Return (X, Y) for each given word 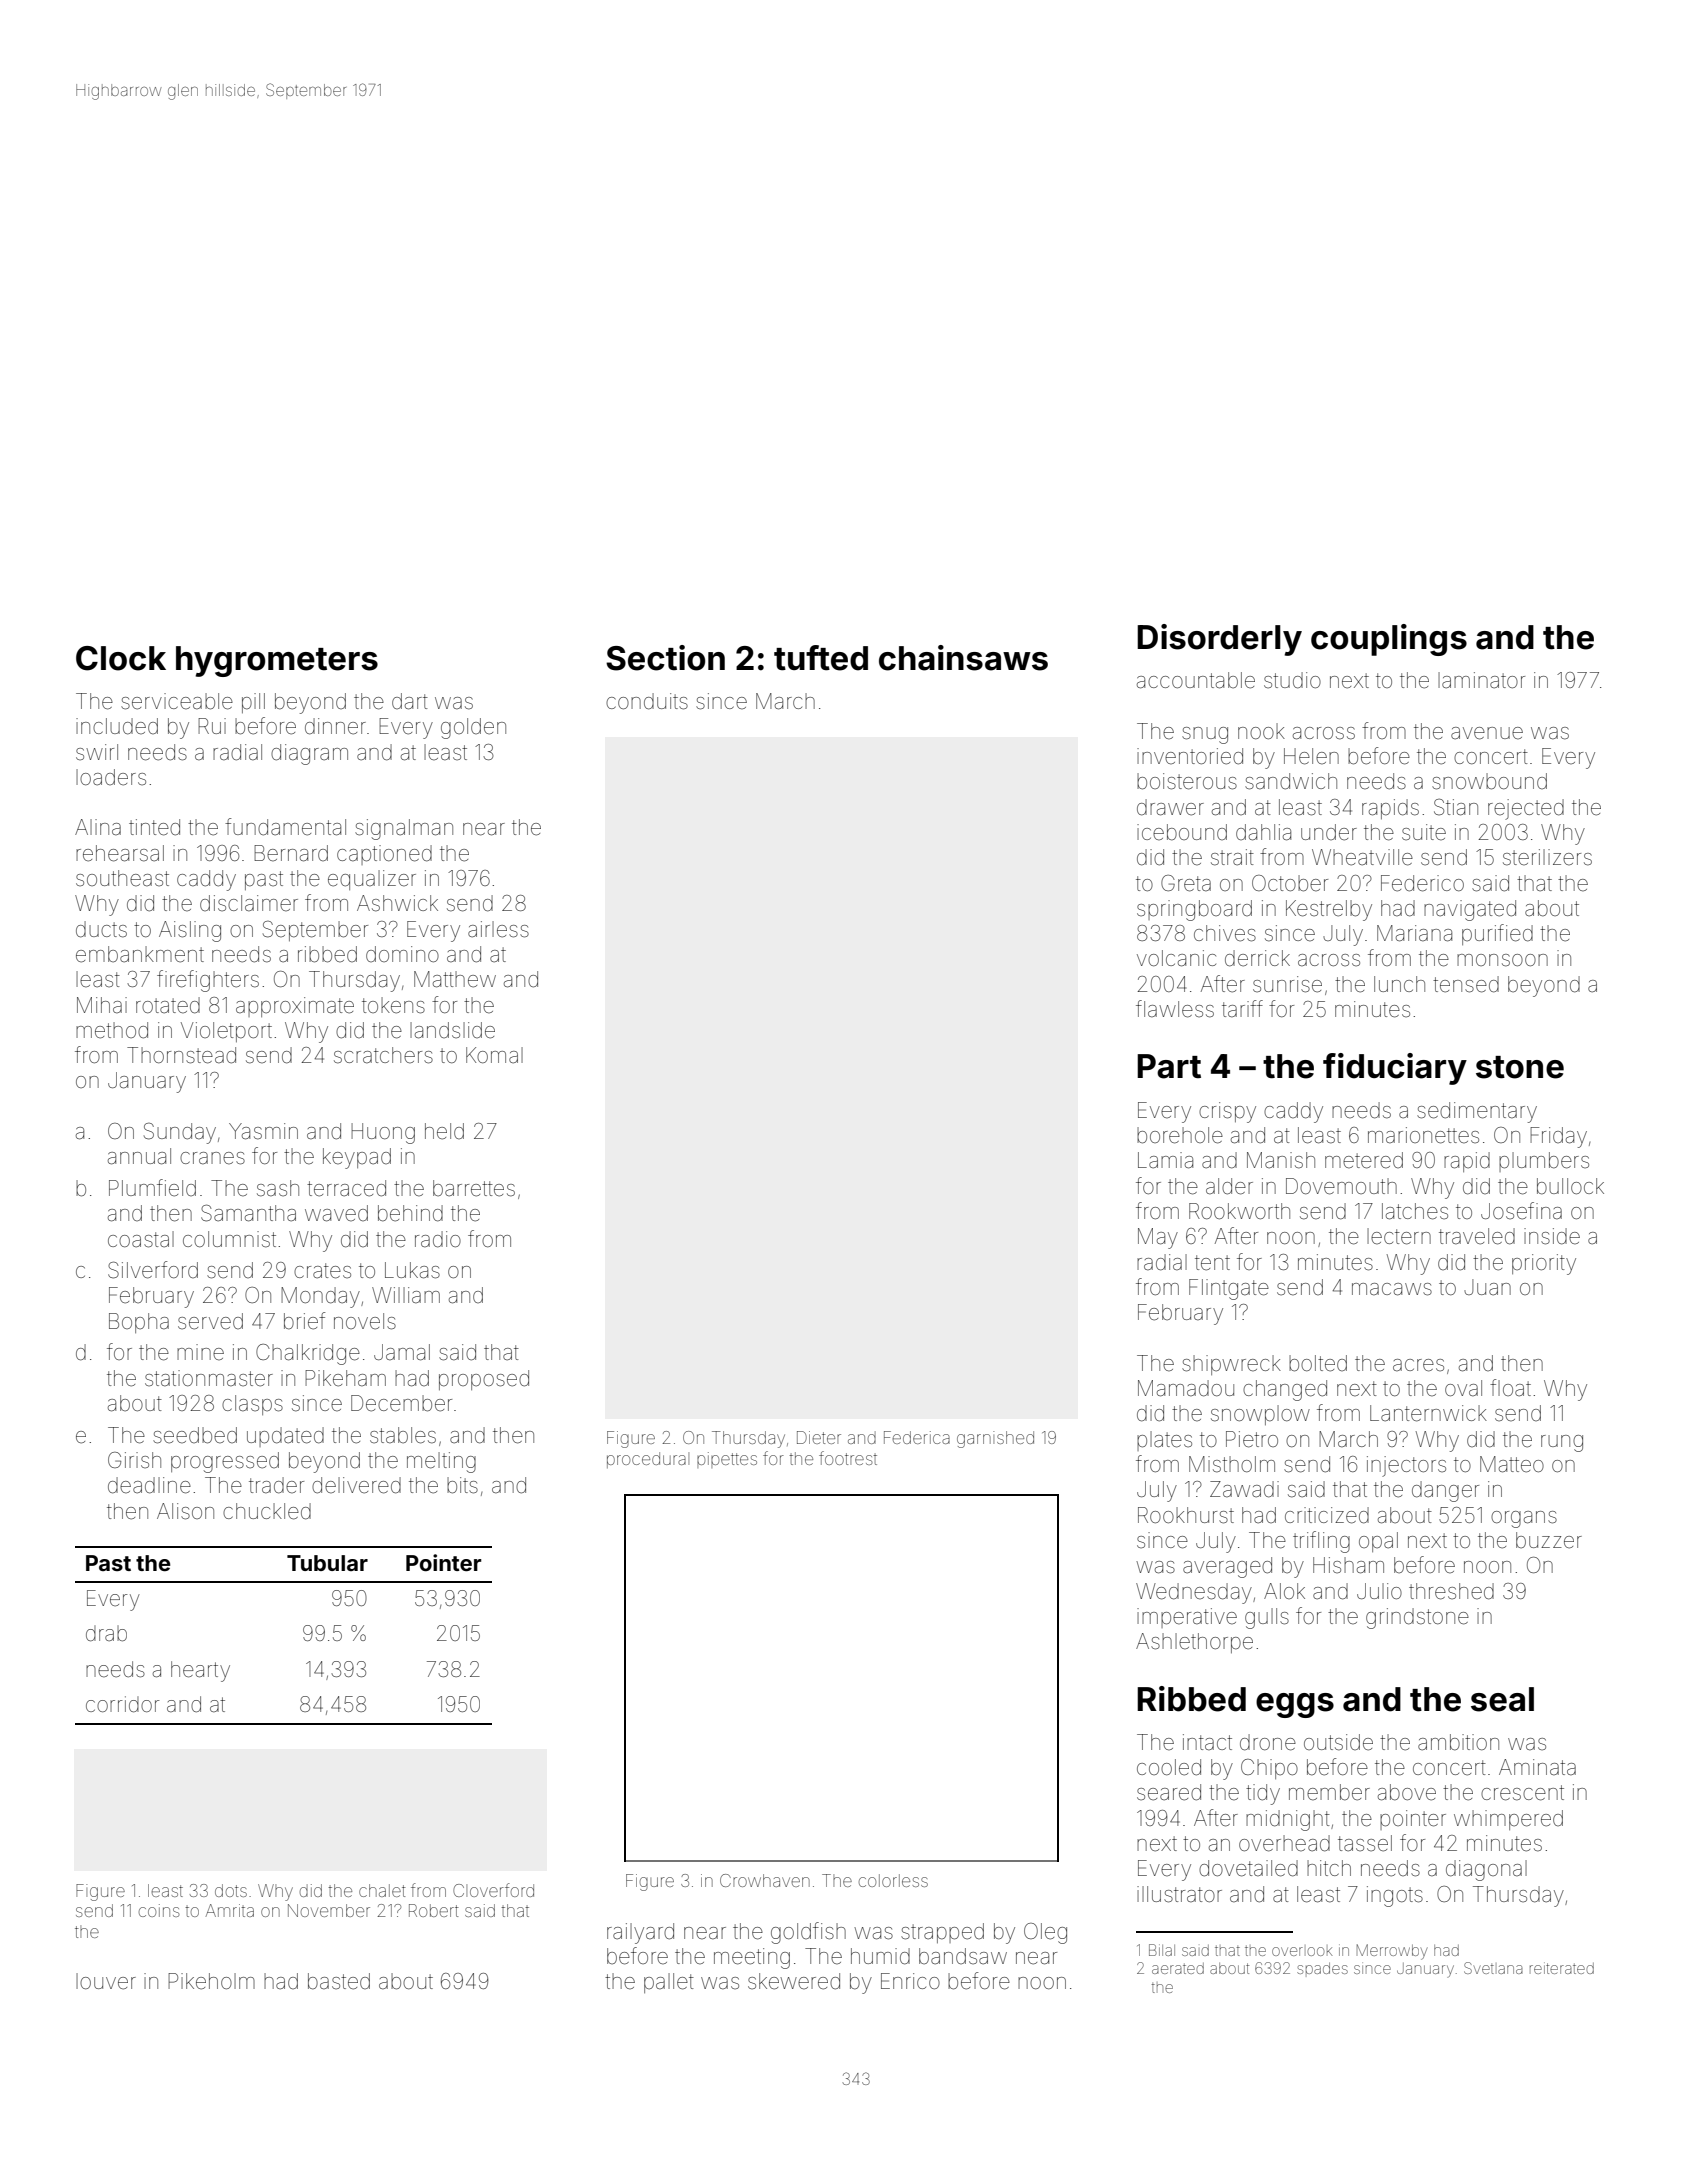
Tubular (327, 1563)
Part (1169, 1066)
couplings (1389, 640)
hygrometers (277, 661)
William (406, 1295)
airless (498, 929)
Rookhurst (1186, 1515)
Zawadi (1244, 1489)
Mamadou (1186, 1388)
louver (106, 1981)
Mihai (102, 1005)
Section (665, 658)
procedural (648, 1460)
